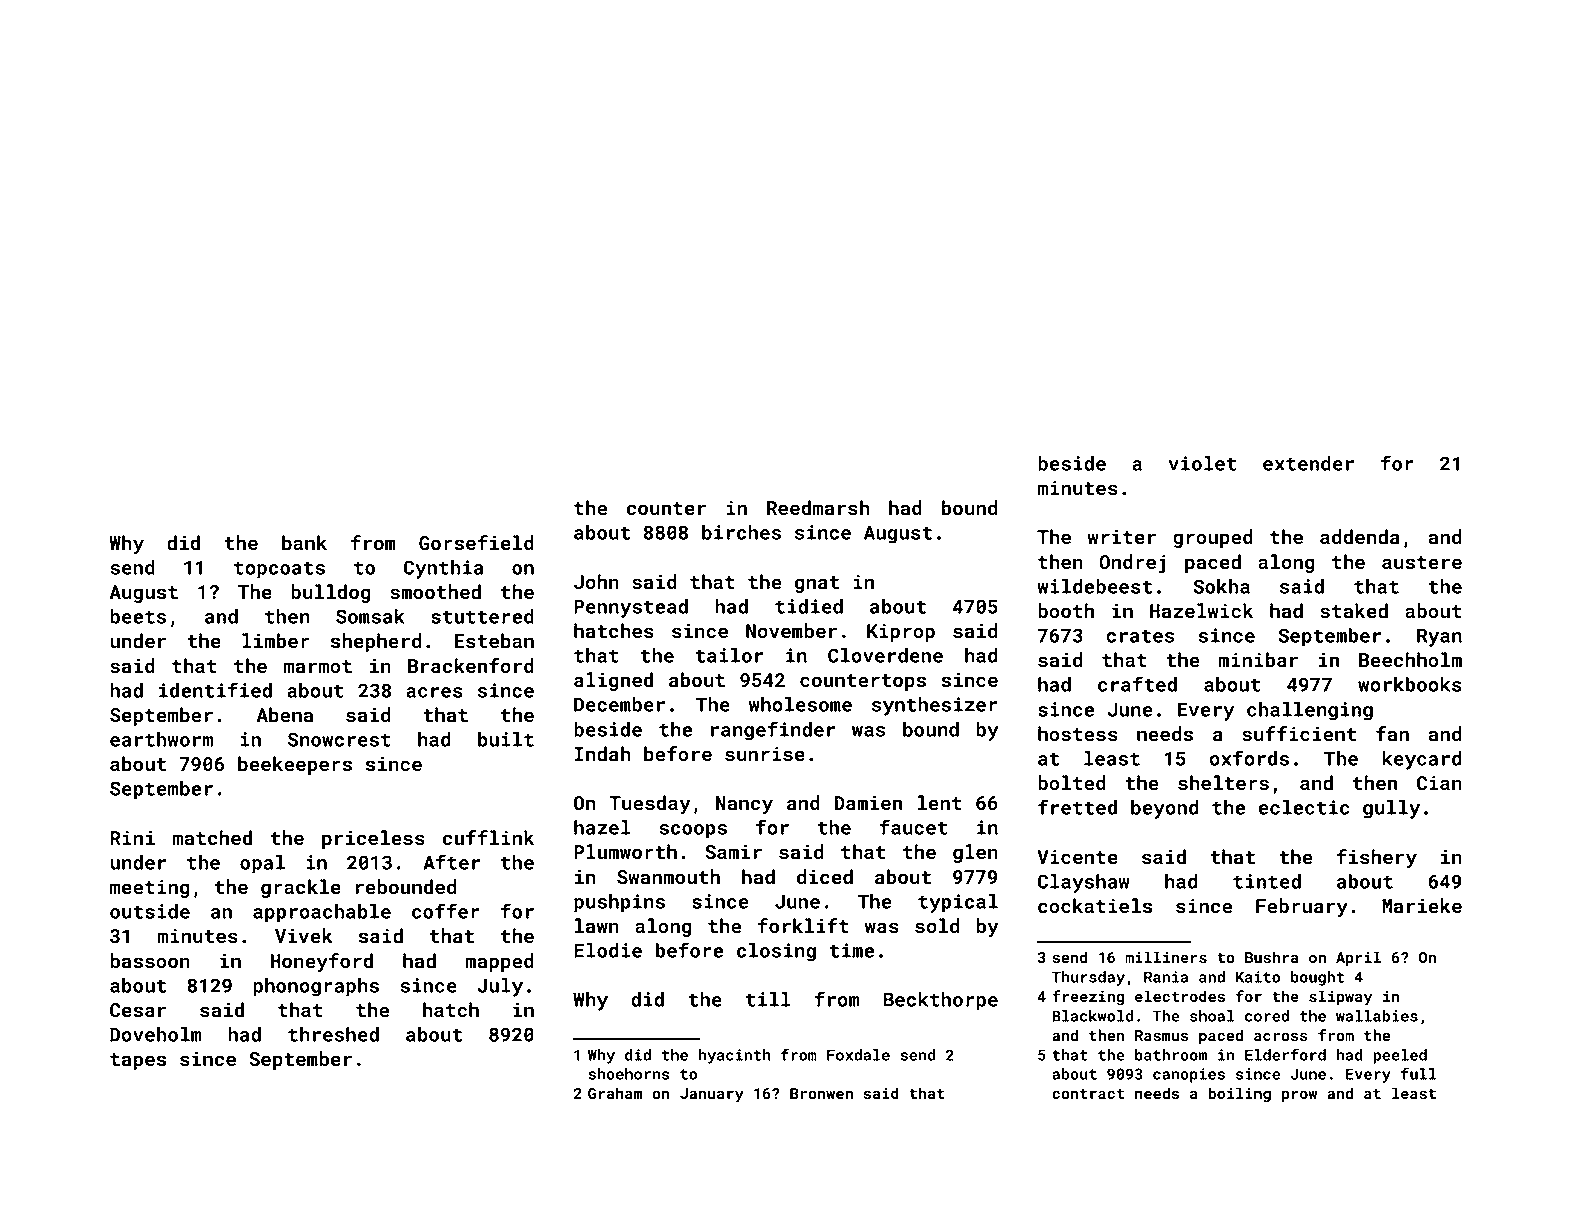  Describe the element at coordinates (958, 903) in the page. I see `typical` at that location.
